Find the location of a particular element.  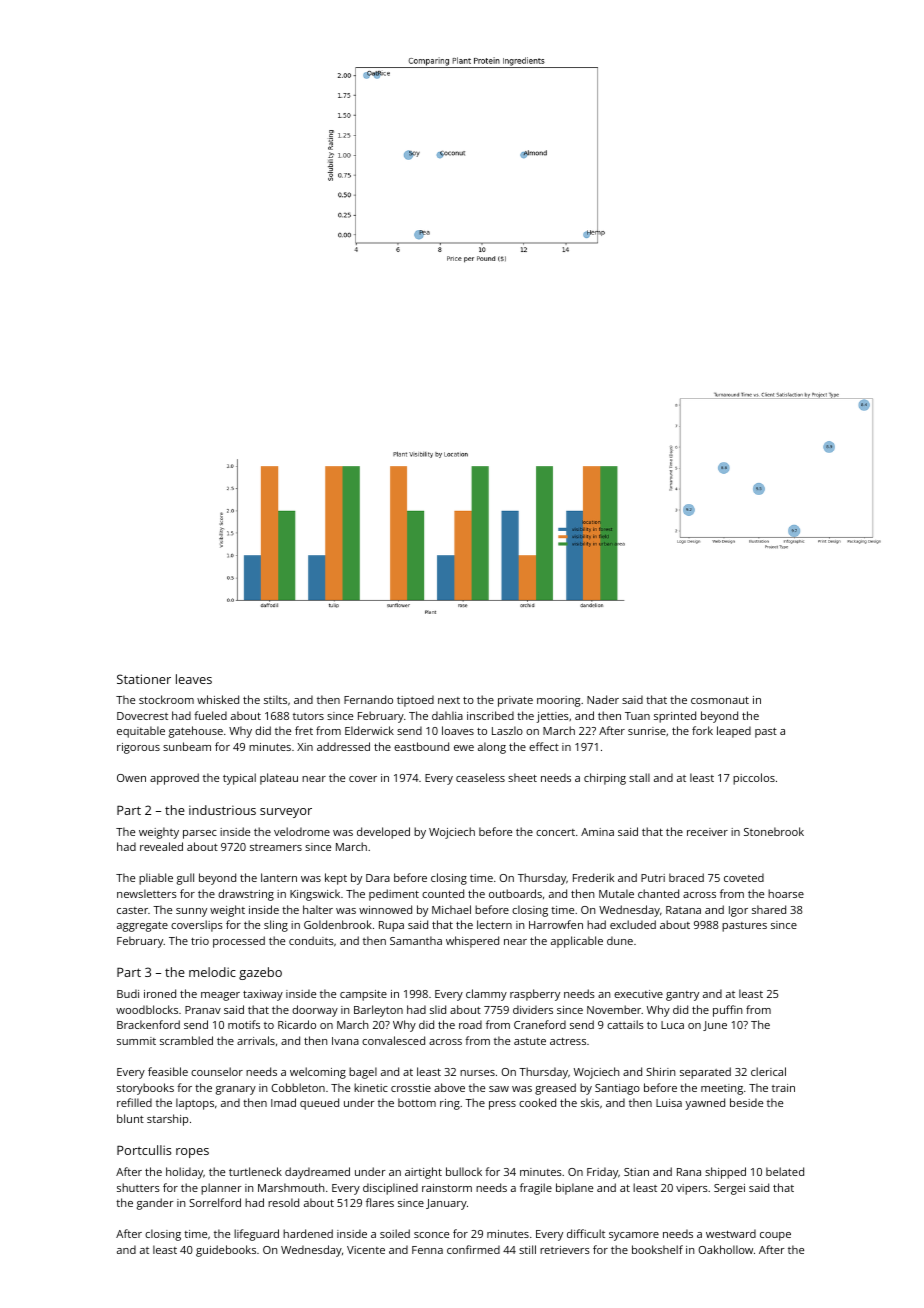

plateau is located at coordinates (279, 779).
